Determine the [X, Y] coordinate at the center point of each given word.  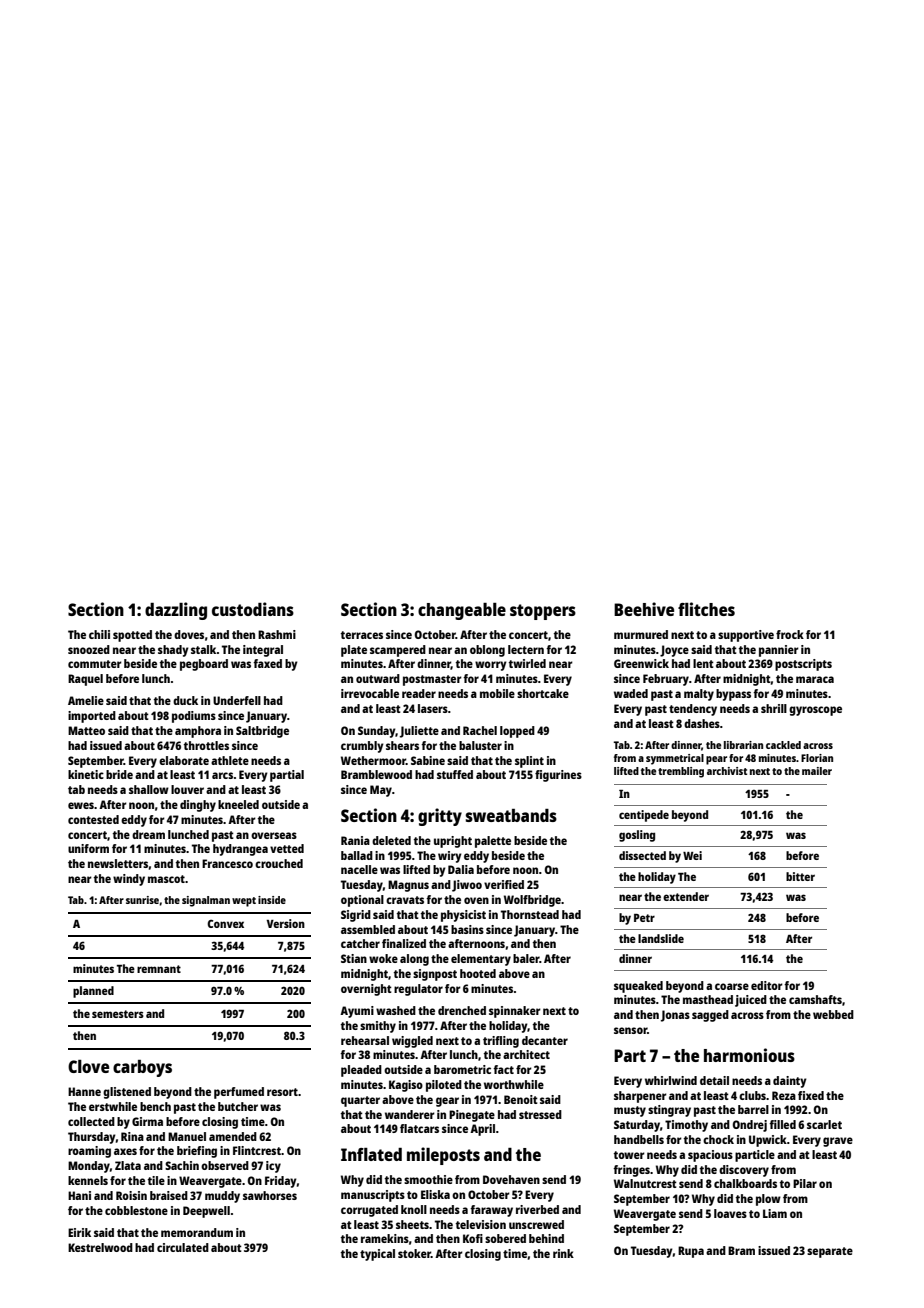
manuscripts [373, 1196]
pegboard [204, 665]
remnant [159, 969]
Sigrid [356, 916]
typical [377, 1255]
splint [529, 762]
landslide [661, 938]
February [666, 680]
